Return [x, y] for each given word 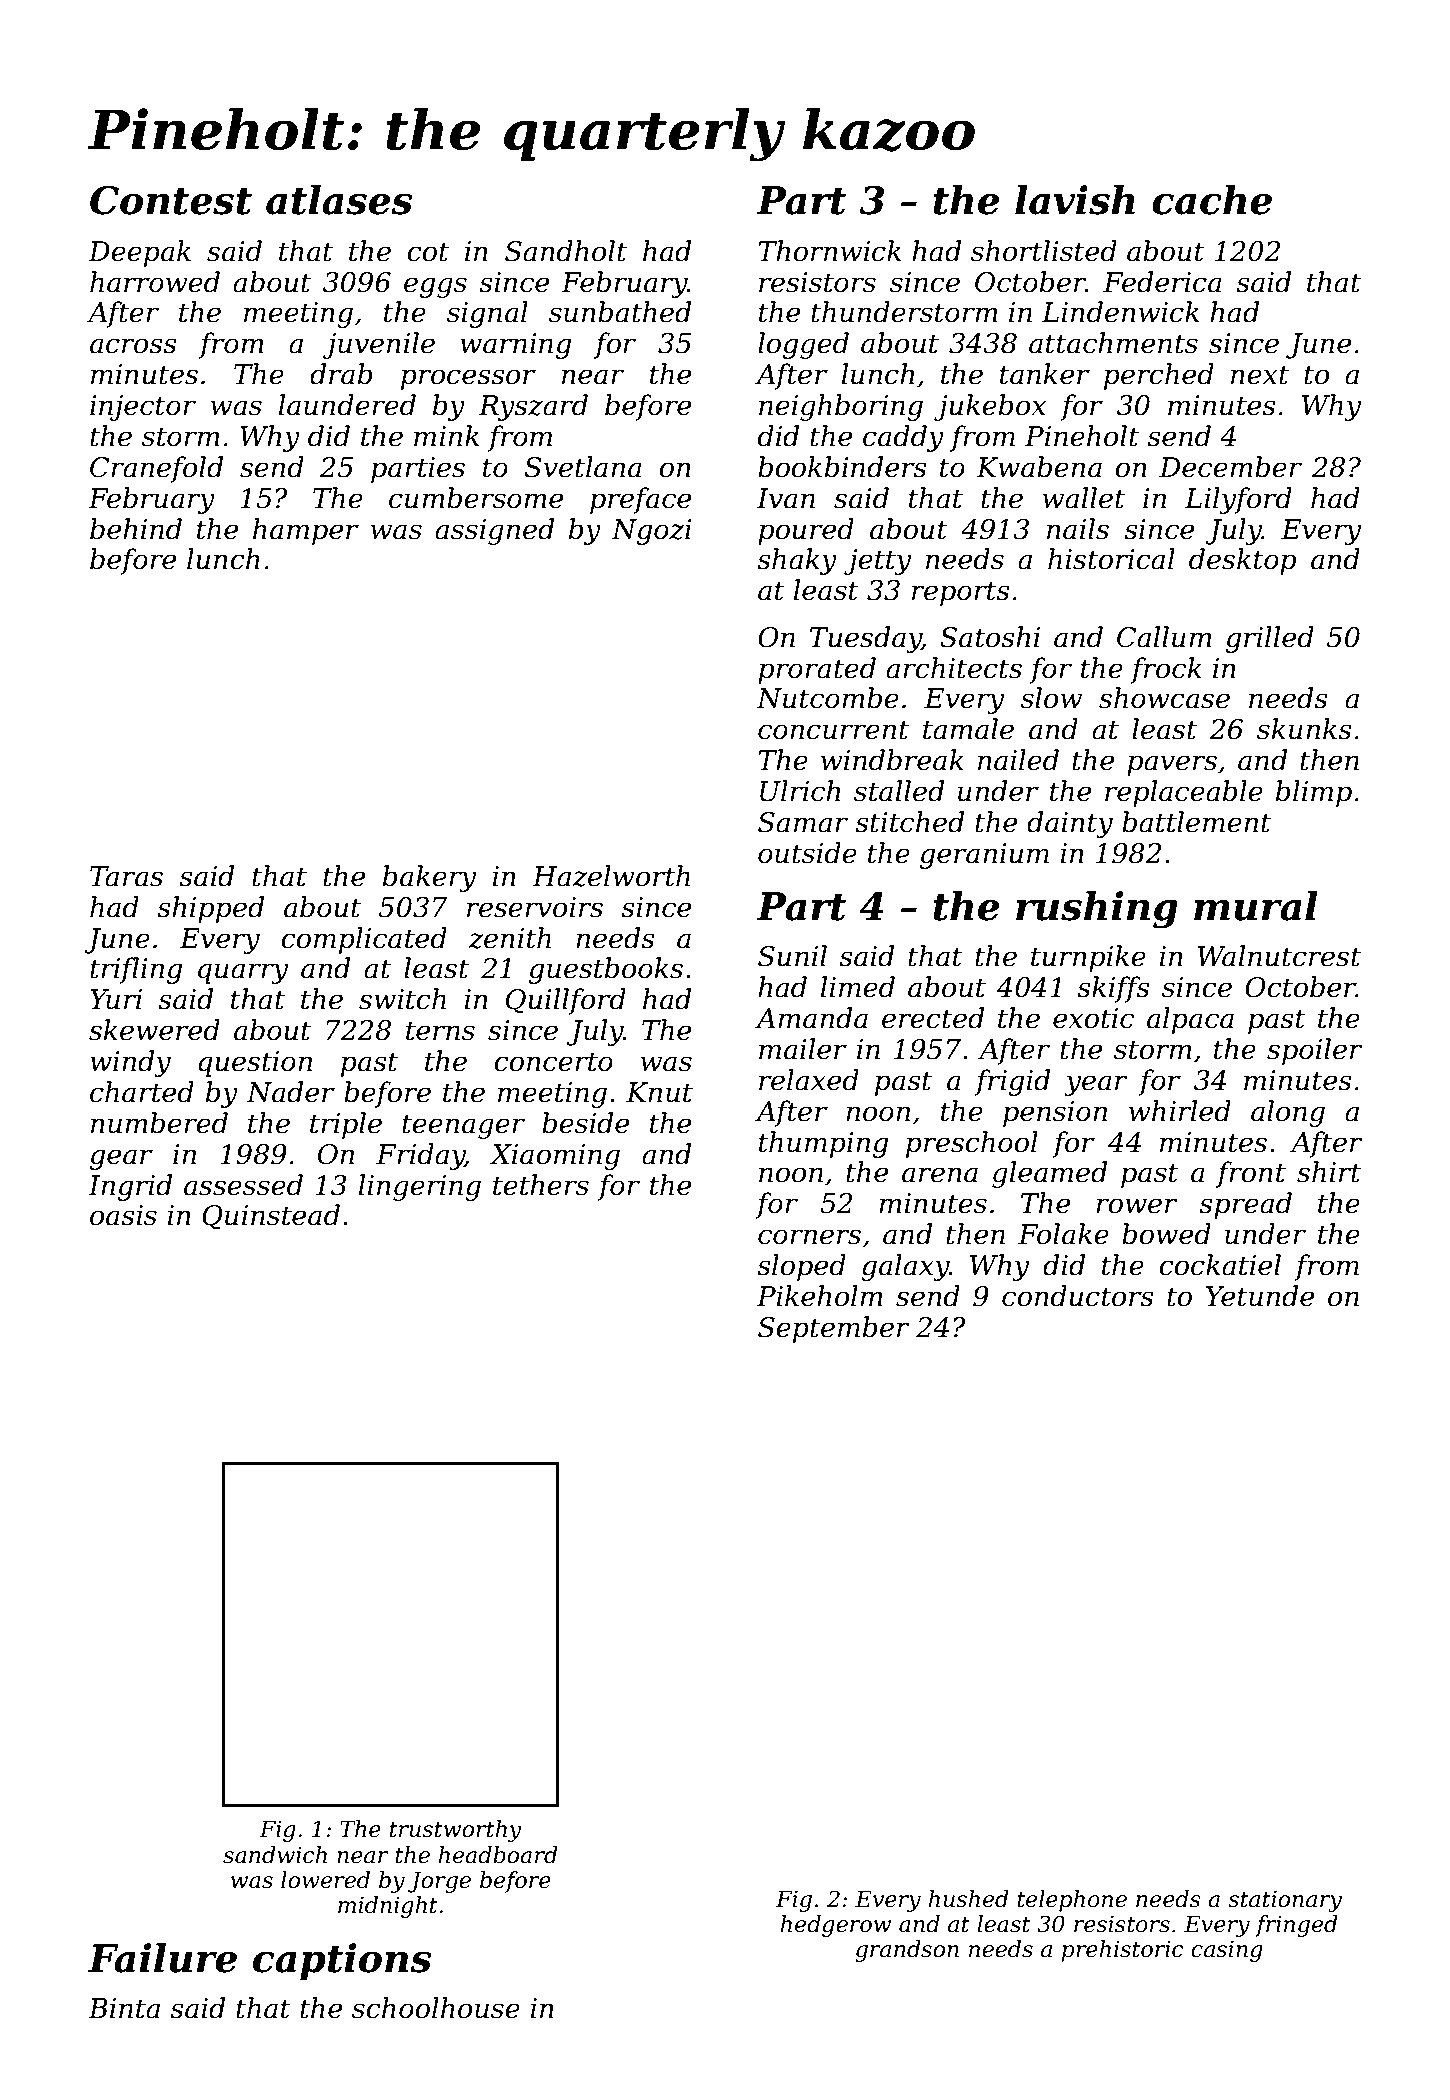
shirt [1329, 1172]
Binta [124, 2008]
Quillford [566, 1001]
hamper [306, 531]
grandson [907, 1951]
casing [1227, 1951]
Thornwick [829, 251]
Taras [126, 876]
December [1230, 467]
